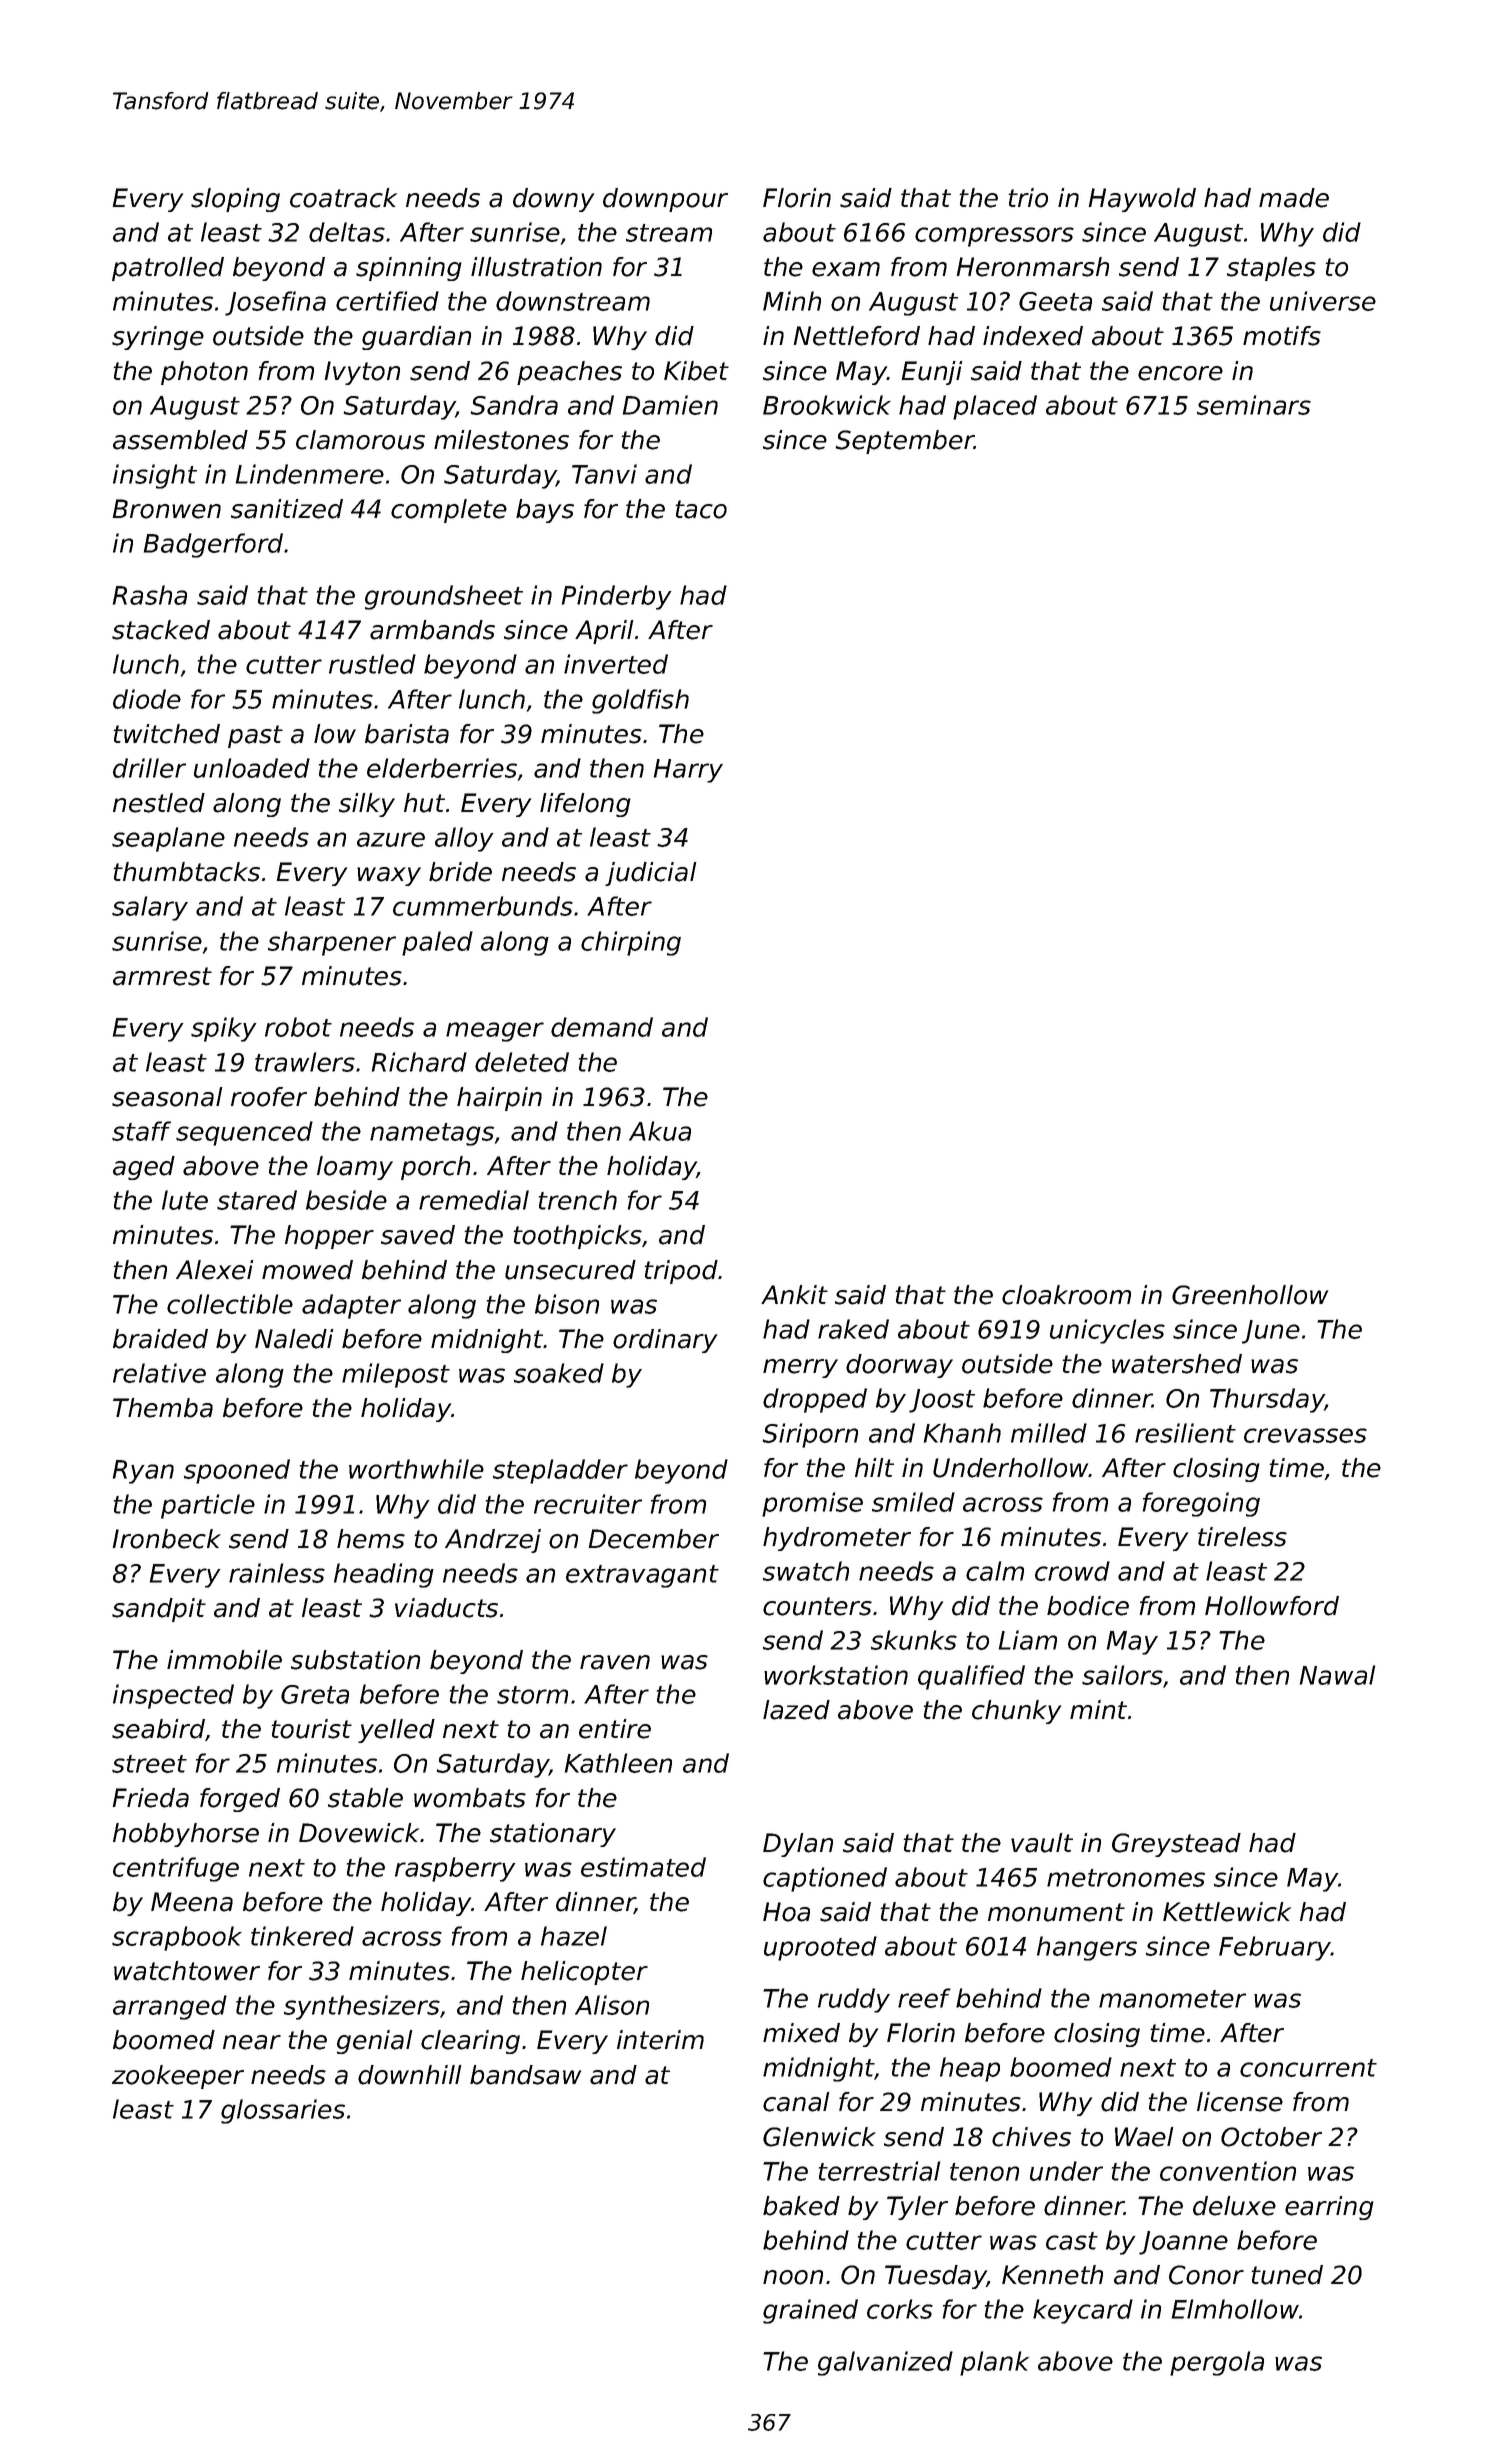  What do you see at coordinates (170, 2007) in the screenshot?
I see `arranged` at bounding box center [170, 2007].
